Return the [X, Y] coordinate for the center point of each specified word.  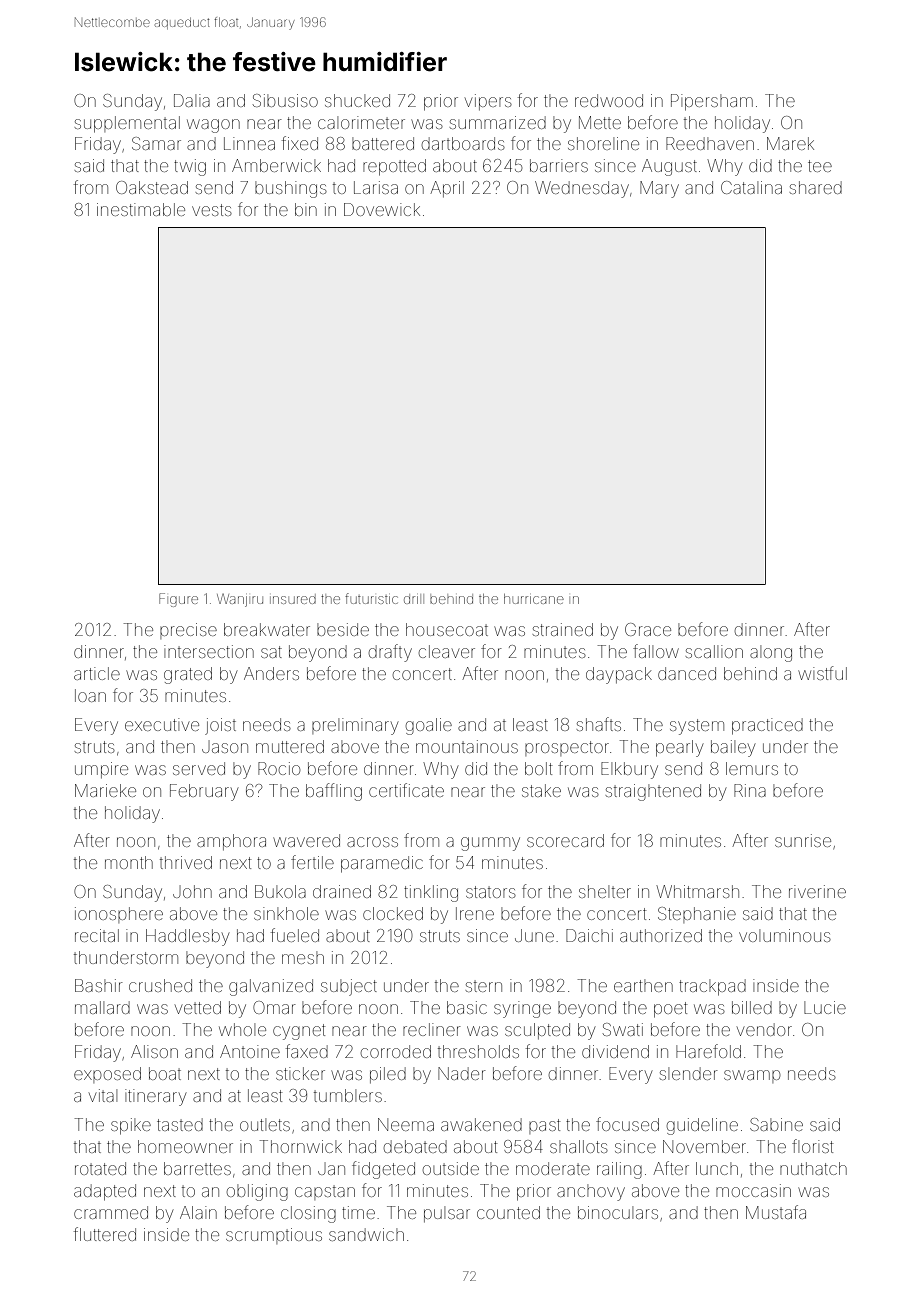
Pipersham [712, 102]
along [771, 653]
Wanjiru [240, 600]
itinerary [155, 1097]
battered [383, 143]
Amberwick [276, 165]
